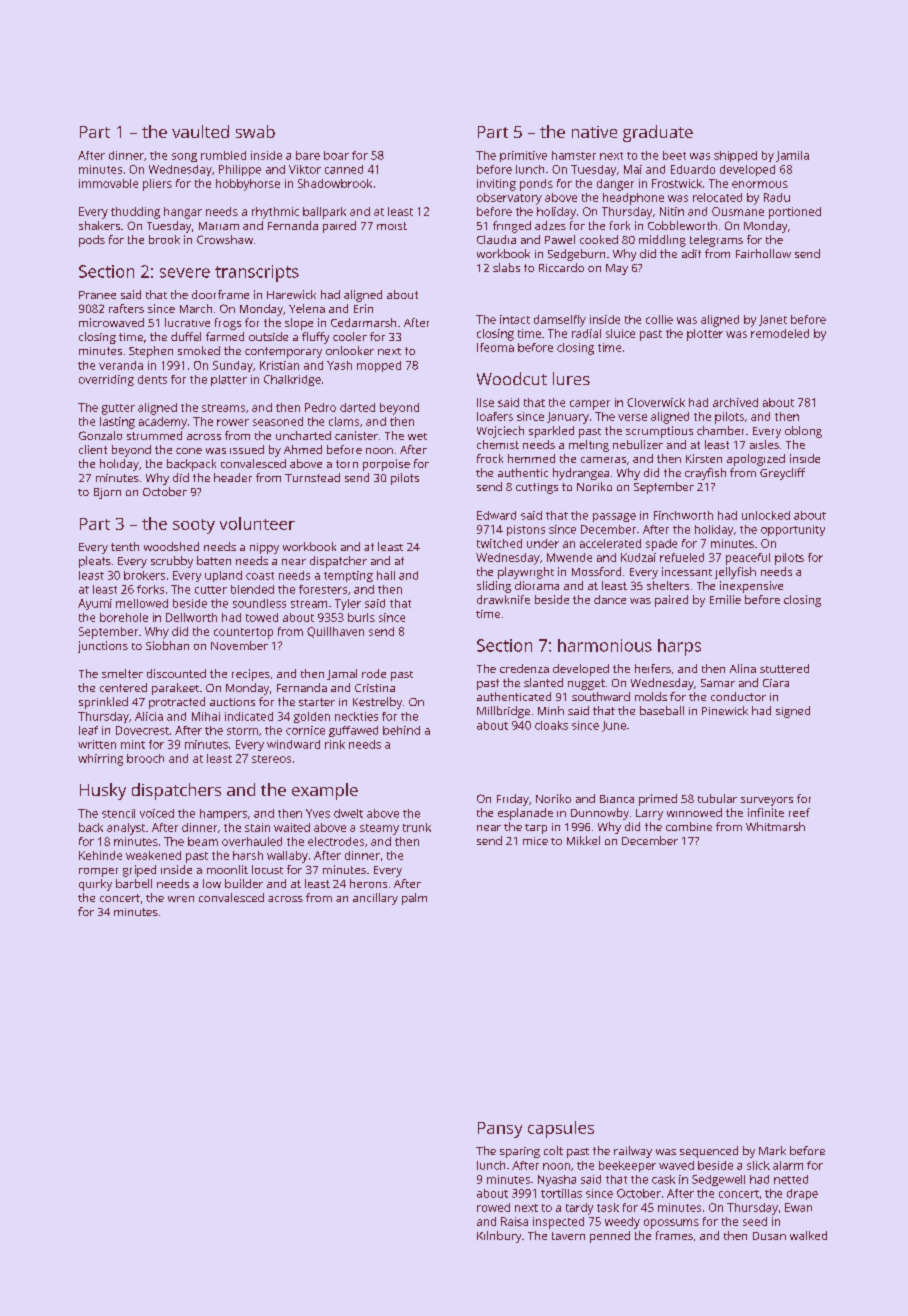 Image resolution: width=908 pixels, height=1316 pixels. Describe the element at coordinates (499, 1237) in the image. I see `Kilnbury` at that location.
